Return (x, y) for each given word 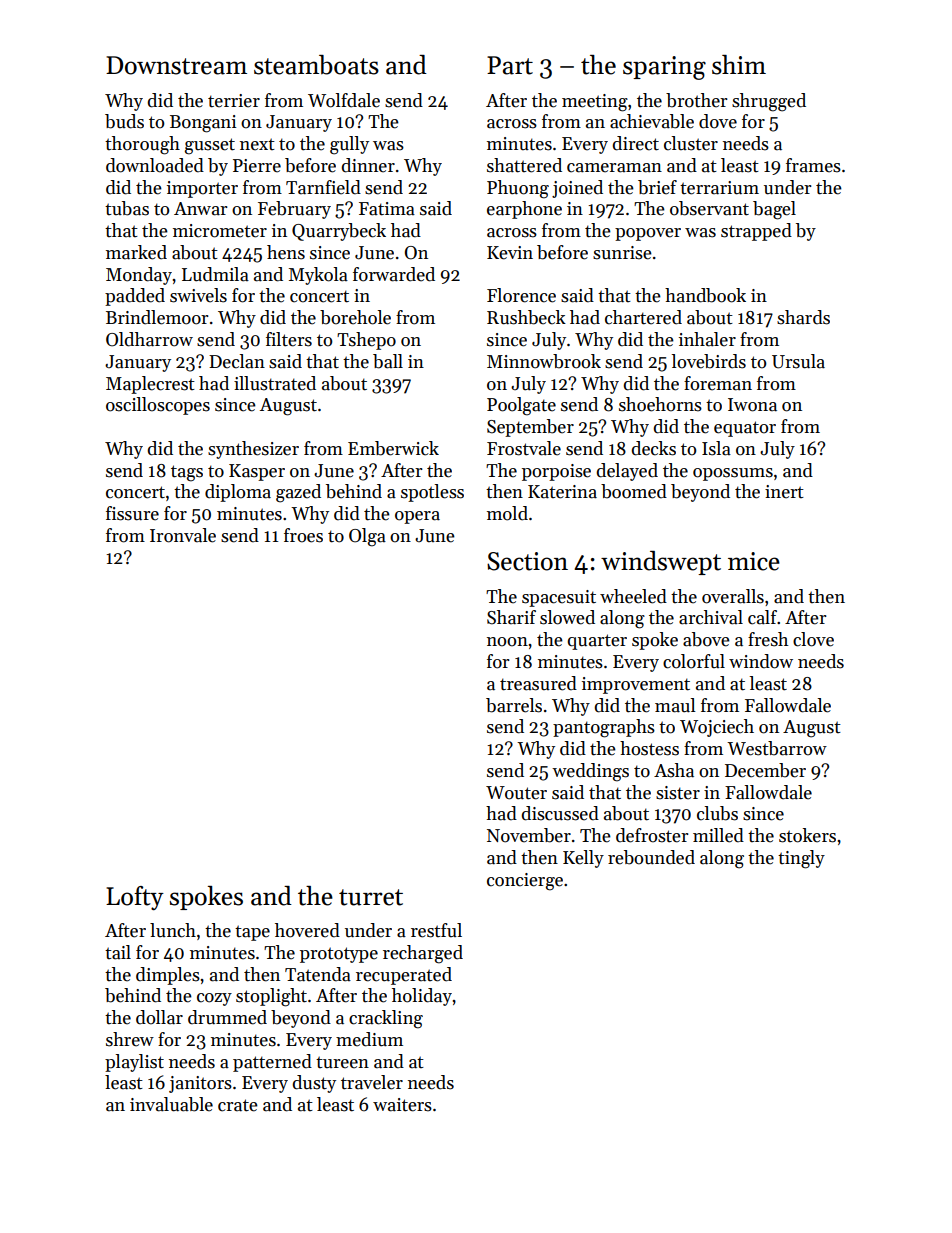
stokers (807, 835)
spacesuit (559, 598)
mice (754, 561)
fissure (132, 513)
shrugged (769, 102)
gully (349, 145)
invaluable (171, 1104)
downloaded (155, 165)
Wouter (516, 793)
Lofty (135, 898)
